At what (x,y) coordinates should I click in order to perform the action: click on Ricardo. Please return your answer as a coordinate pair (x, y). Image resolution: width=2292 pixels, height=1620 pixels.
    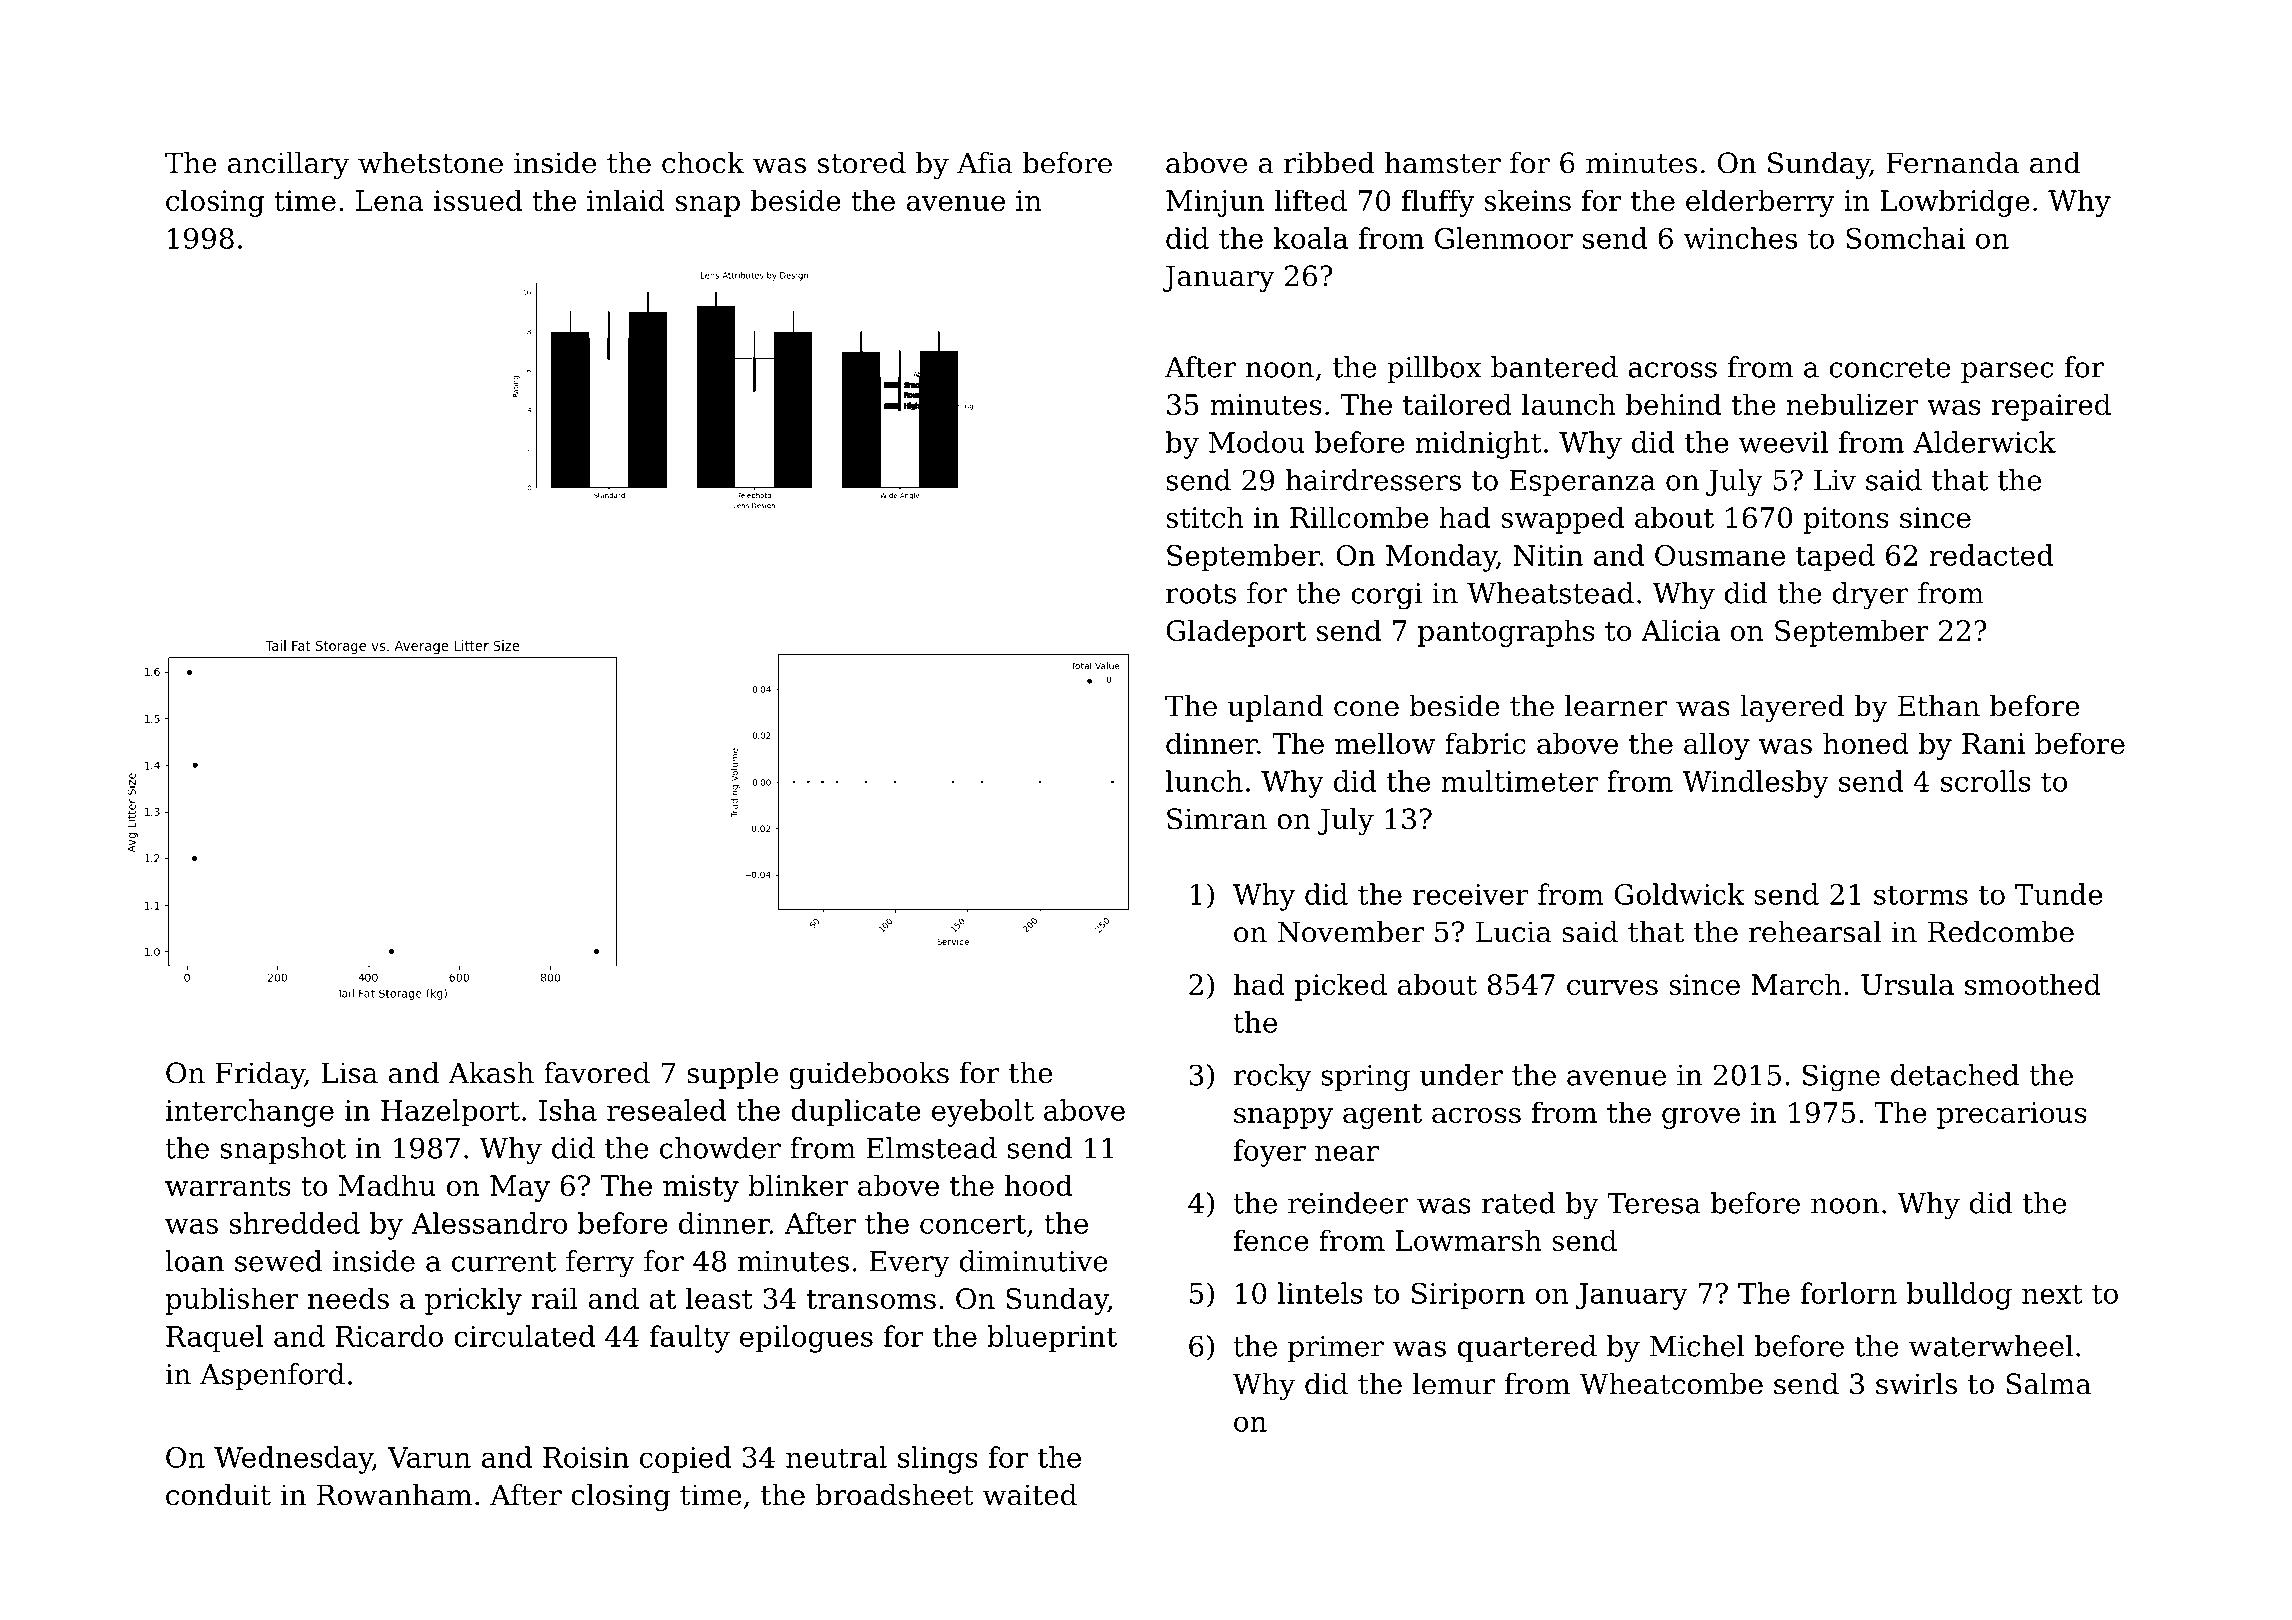
    Looking at the image, I should click on (389, 1336).
